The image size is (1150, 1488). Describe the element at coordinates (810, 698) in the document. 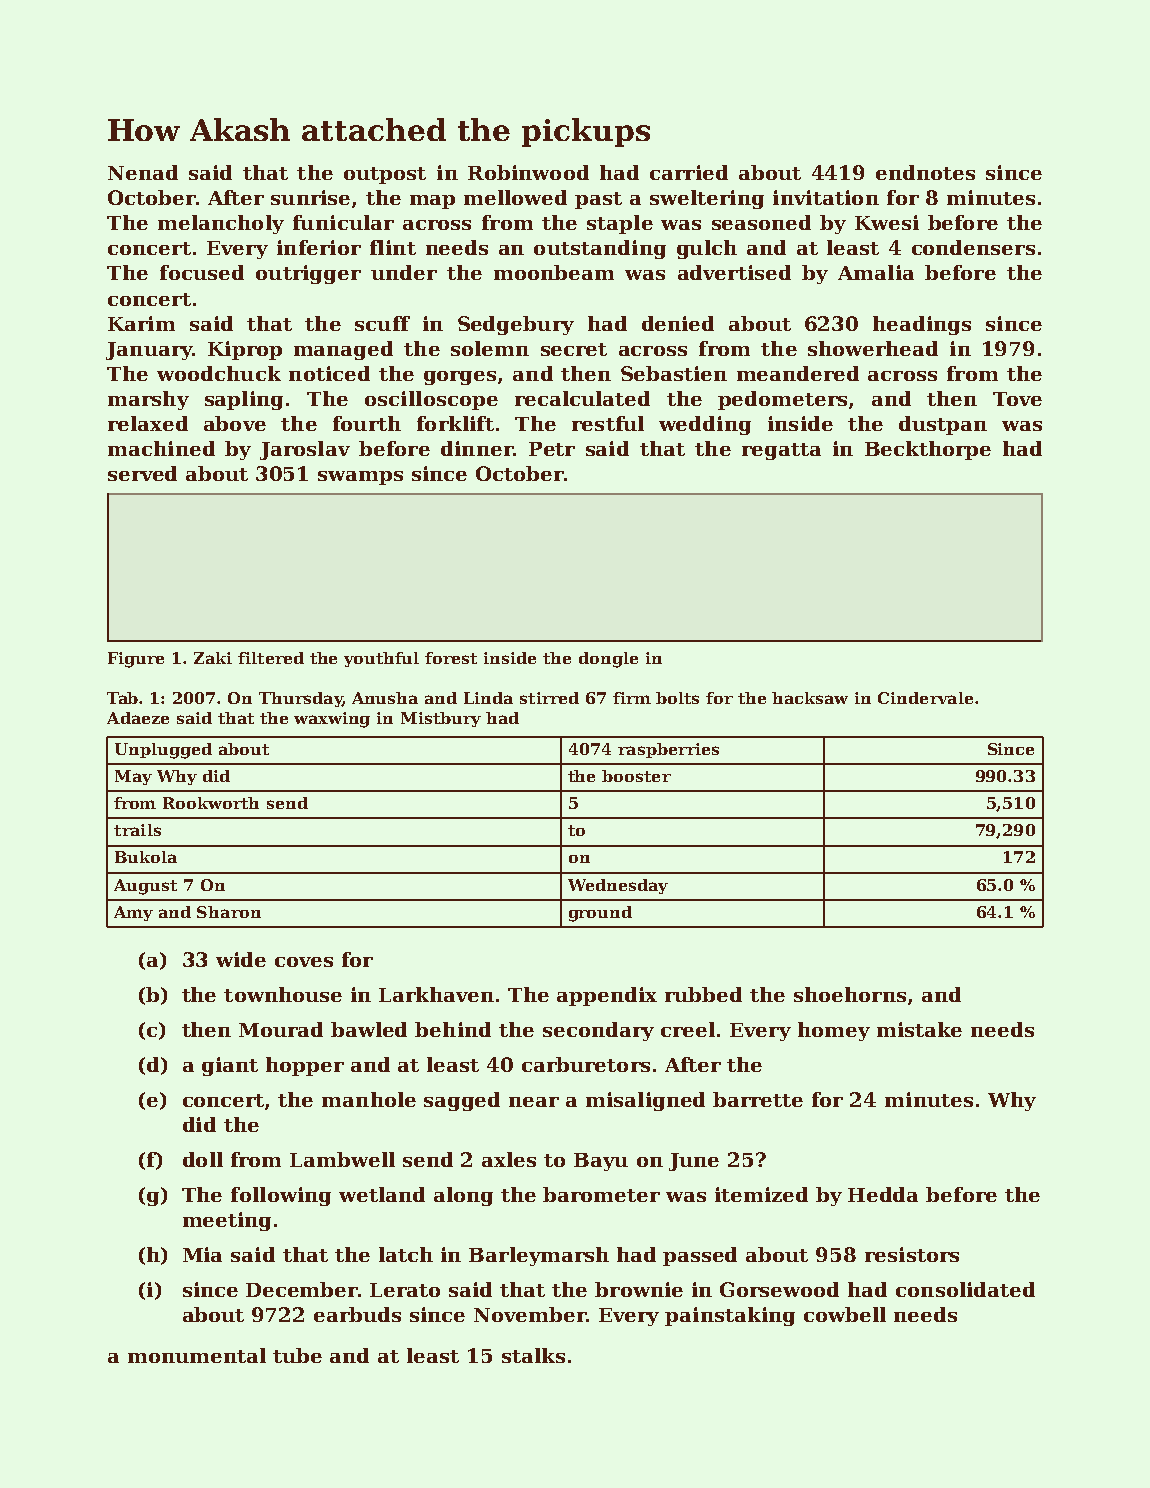

I see `hacksaw` at that location.
